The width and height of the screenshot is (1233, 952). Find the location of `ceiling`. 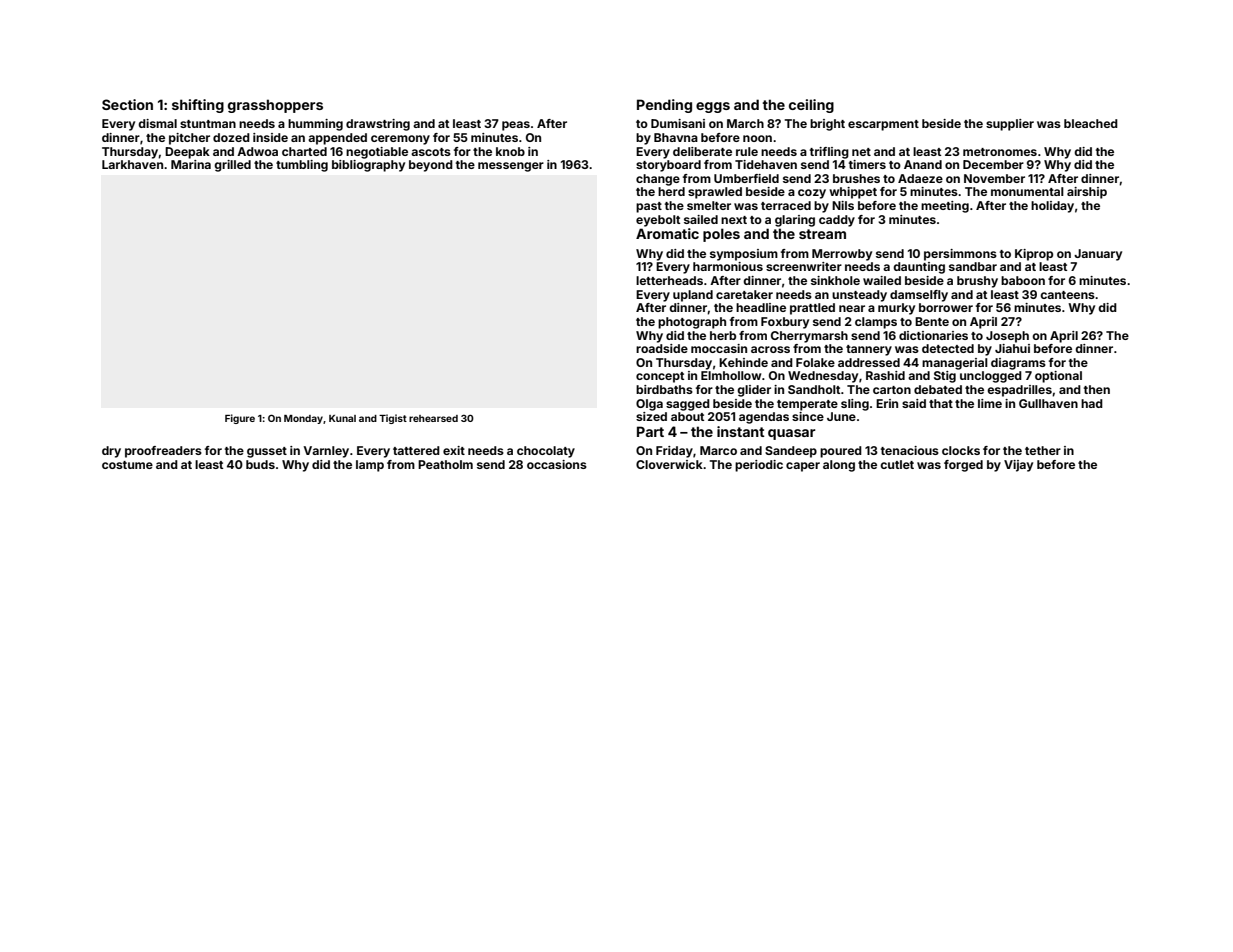

ceiling is located at coordinates (811, 106).
